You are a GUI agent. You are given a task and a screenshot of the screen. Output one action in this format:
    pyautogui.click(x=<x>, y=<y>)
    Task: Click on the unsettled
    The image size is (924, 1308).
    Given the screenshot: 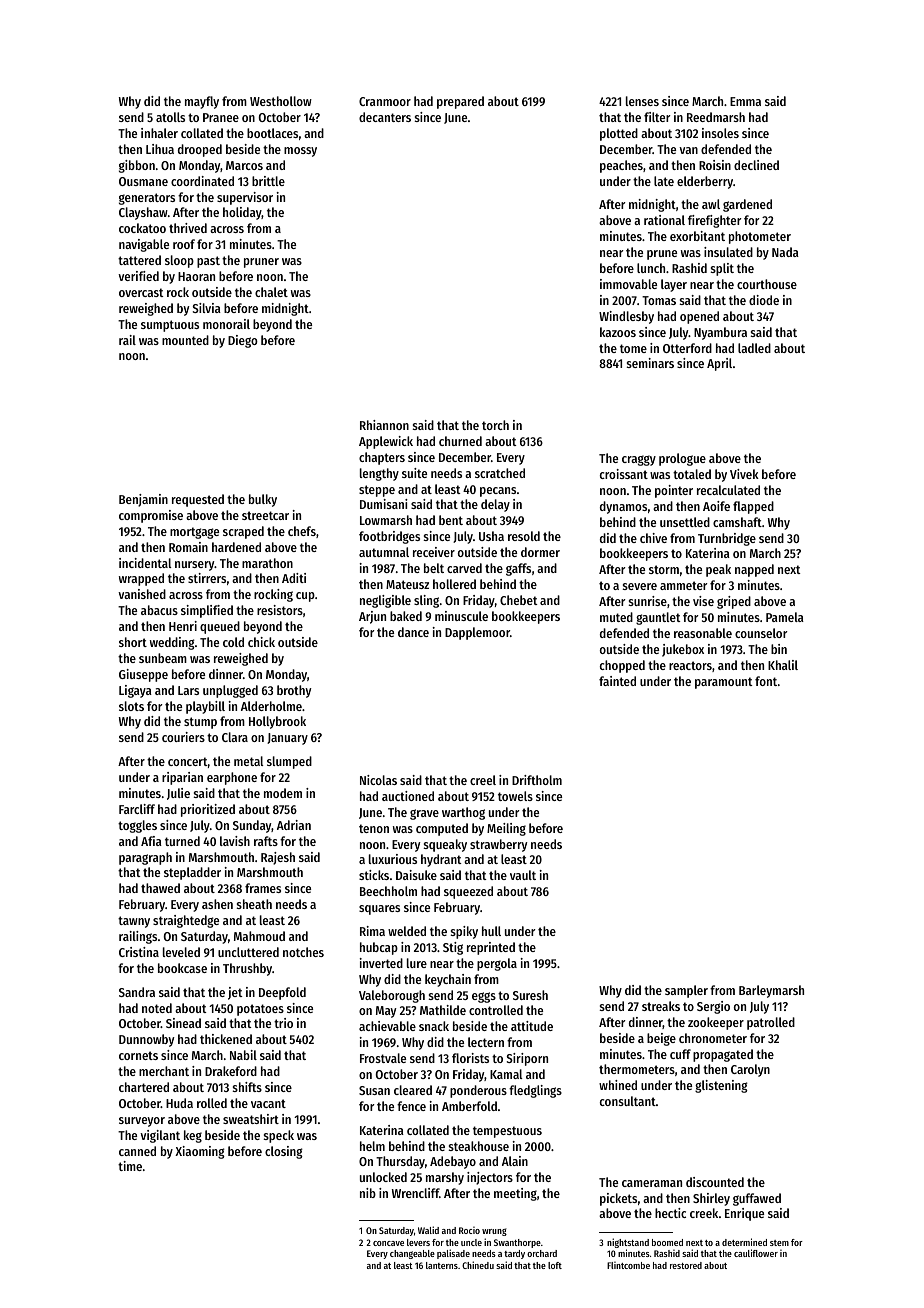 What is the action you would take?
    pyautogui.click(x=685, y=522)
